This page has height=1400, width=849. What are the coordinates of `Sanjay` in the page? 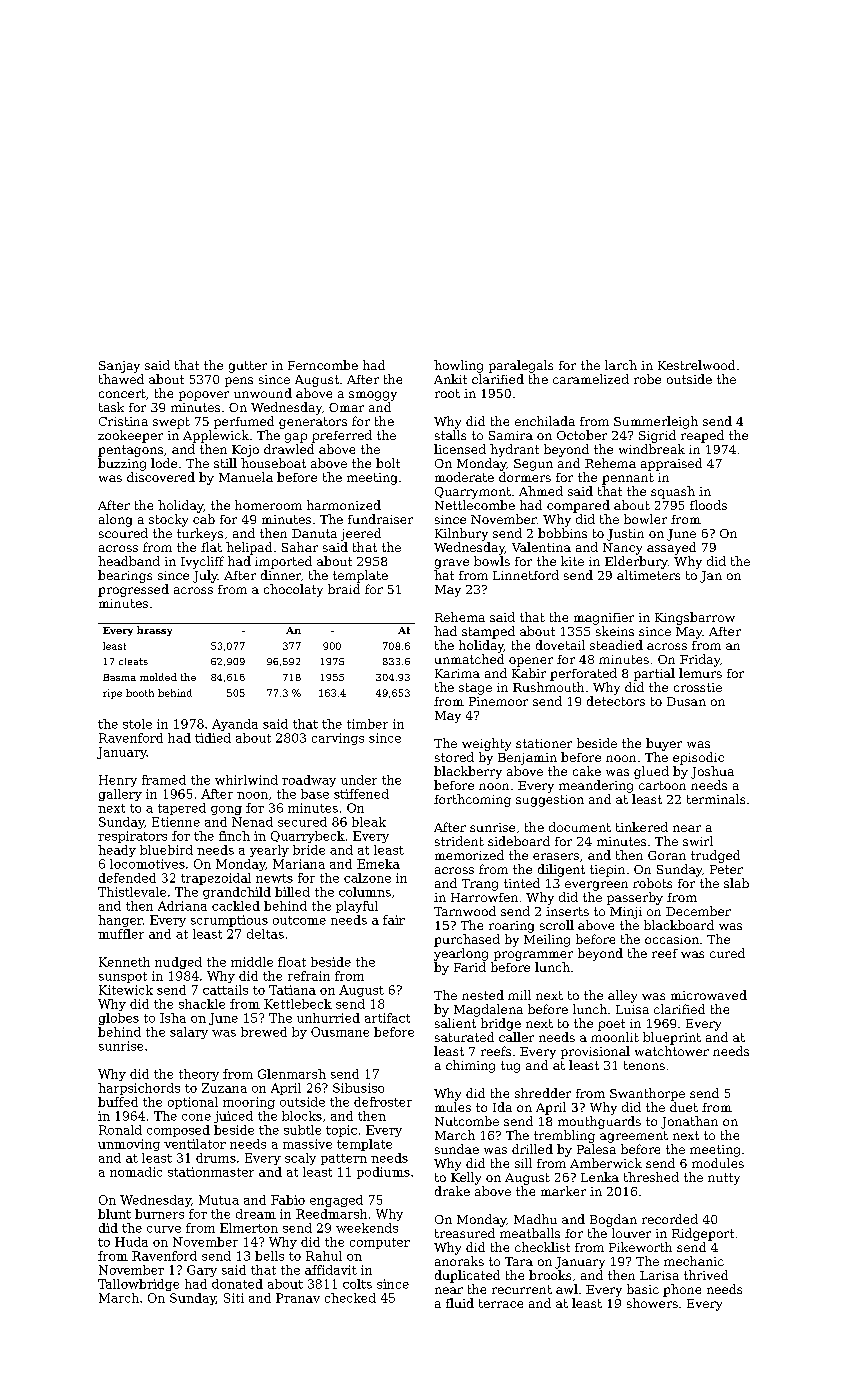 It's located at (119, 367).
